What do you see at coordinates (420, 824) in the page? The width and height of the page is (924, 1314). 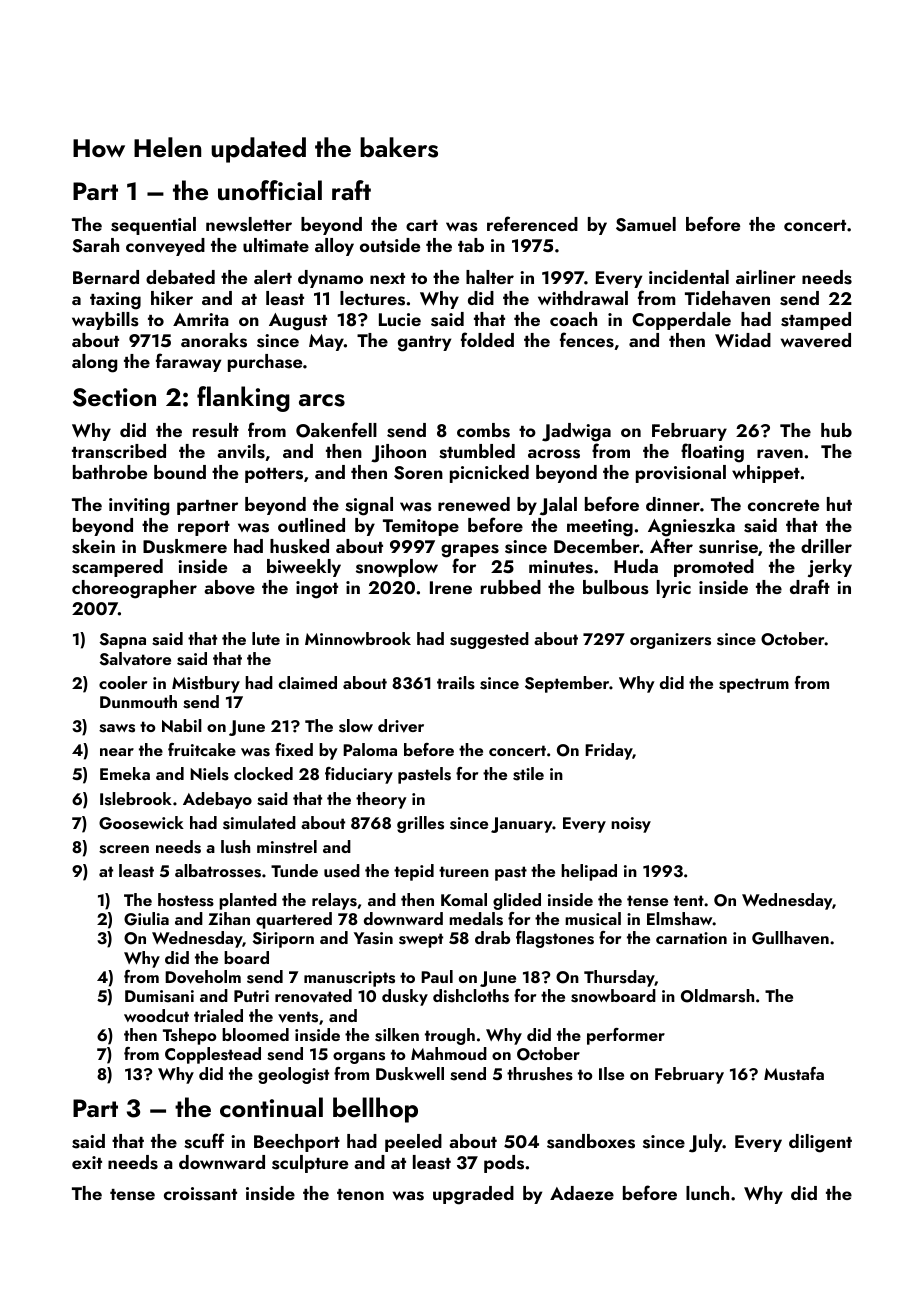 I see `grilles` at bounding box center [420, 824].
